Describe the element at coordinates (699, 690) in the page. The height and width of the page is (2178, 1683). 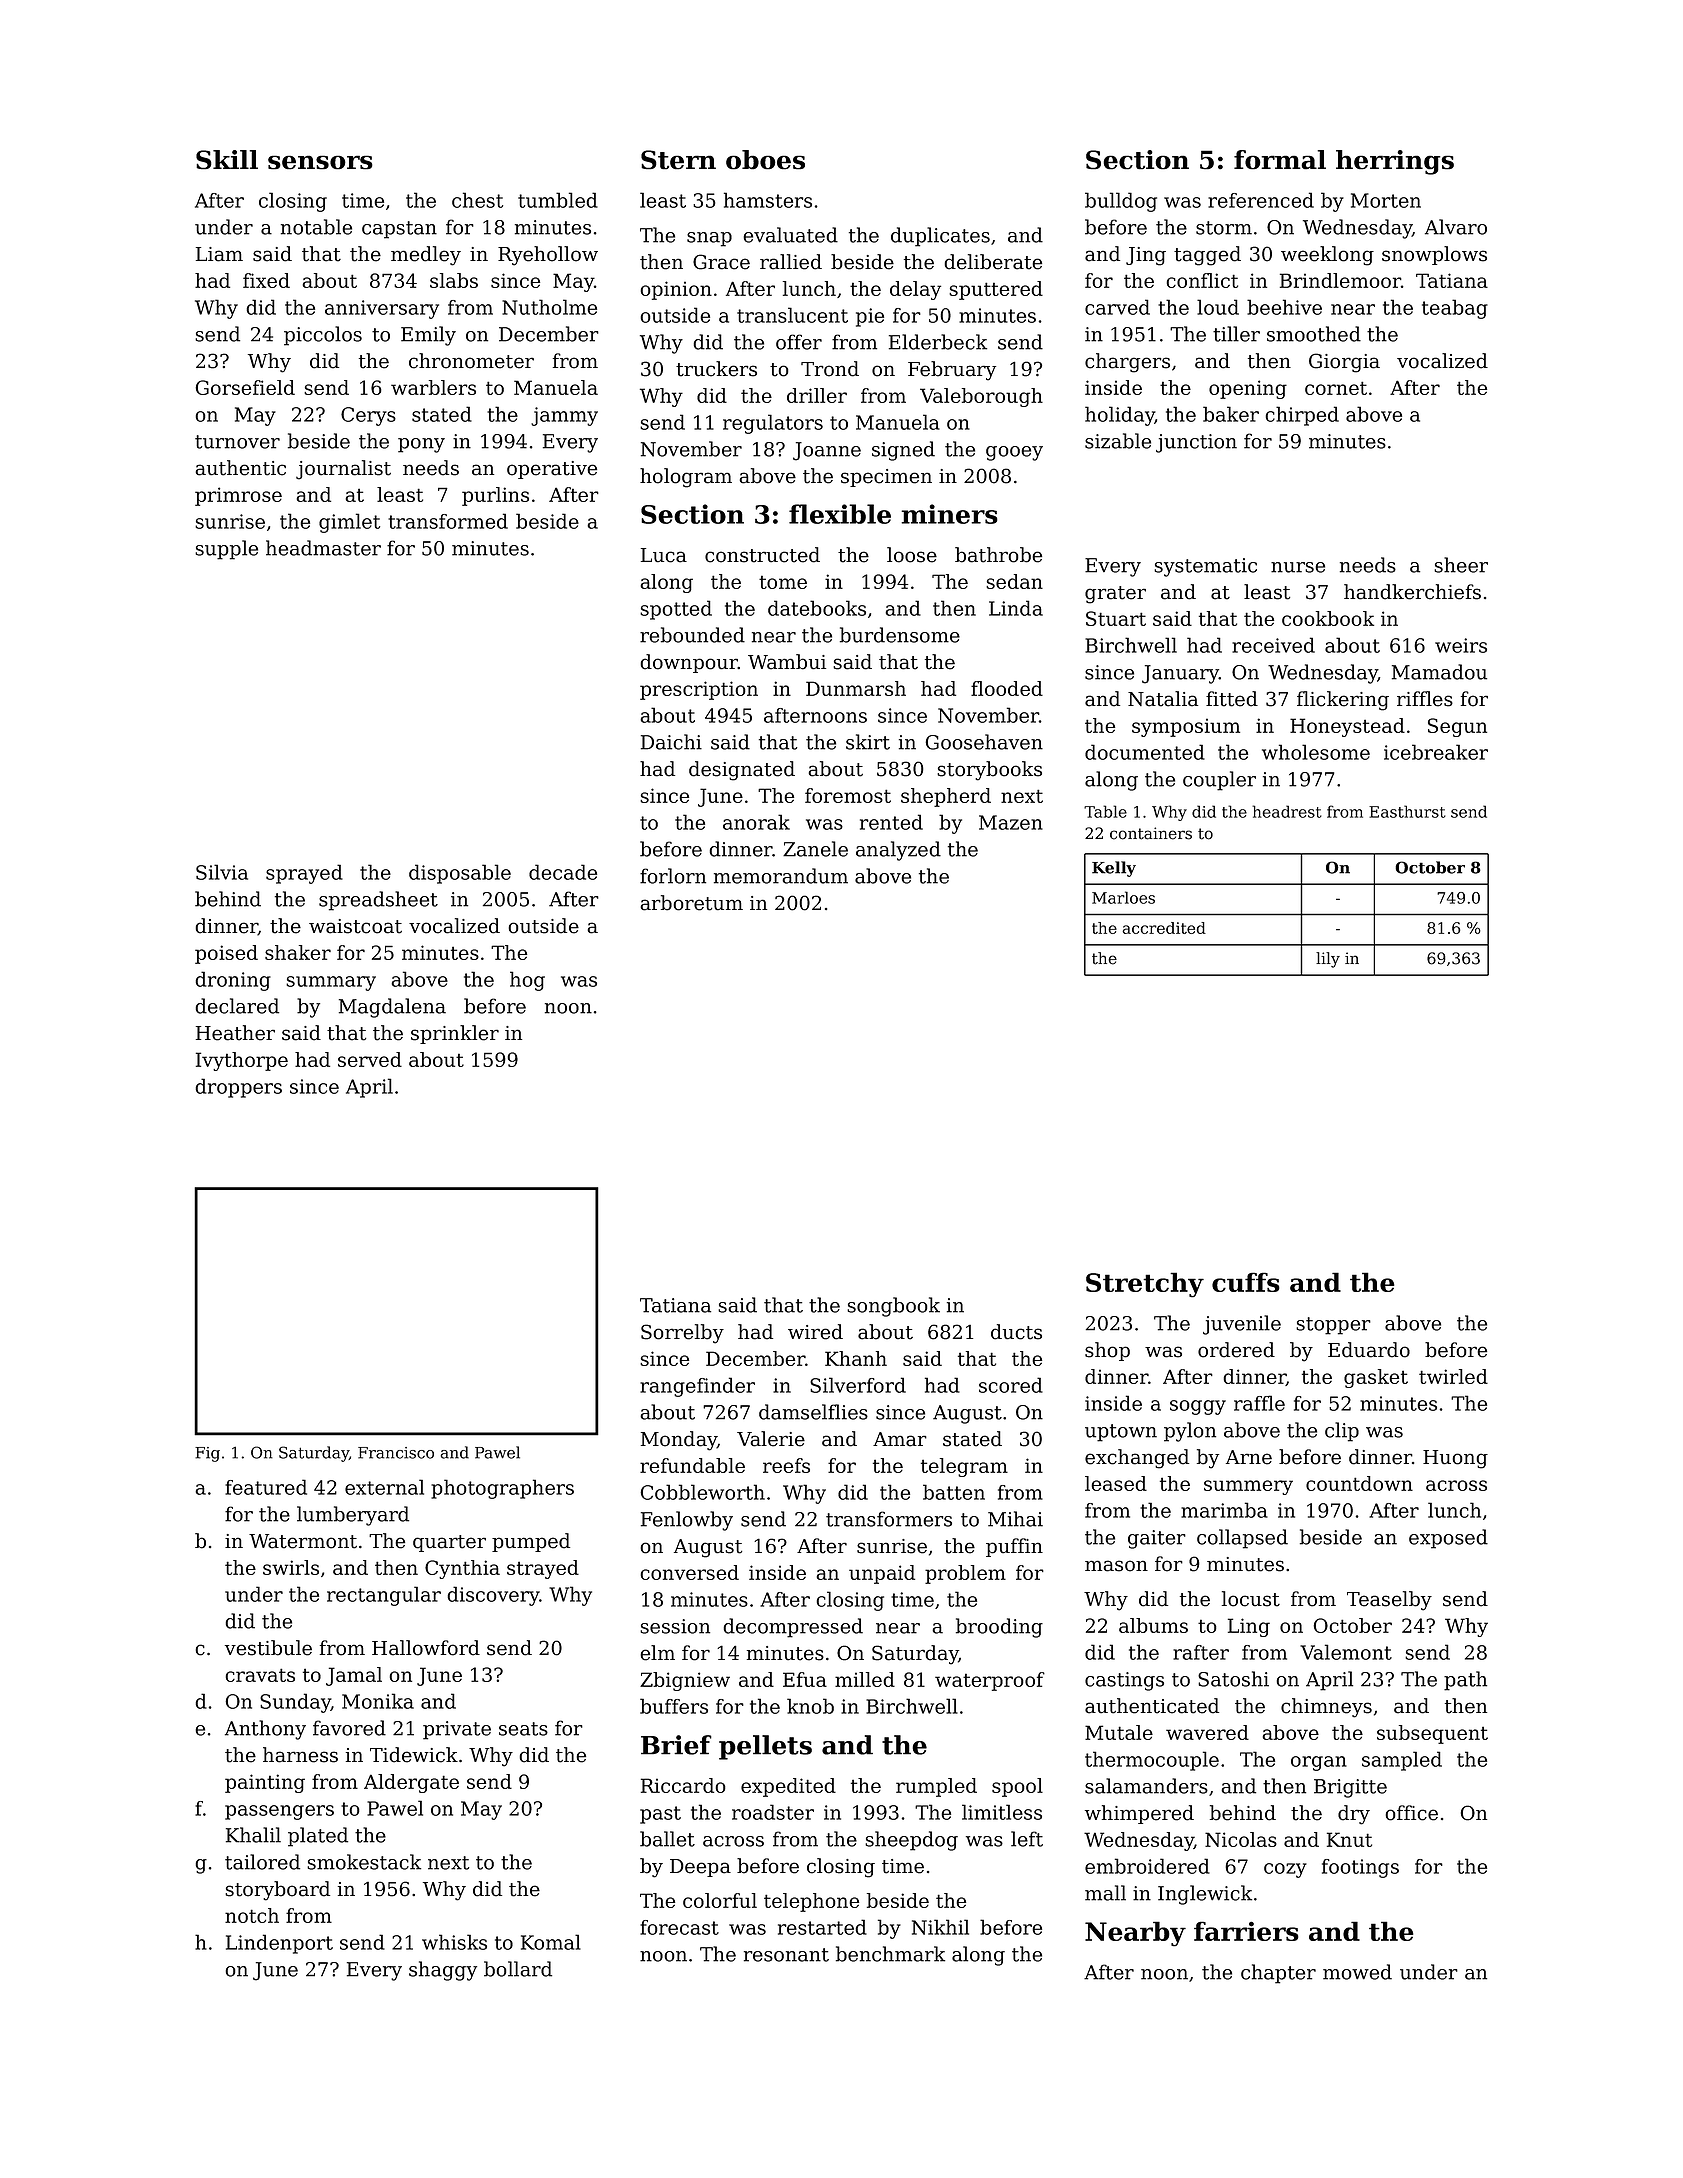
I see `prescription` at that location.
